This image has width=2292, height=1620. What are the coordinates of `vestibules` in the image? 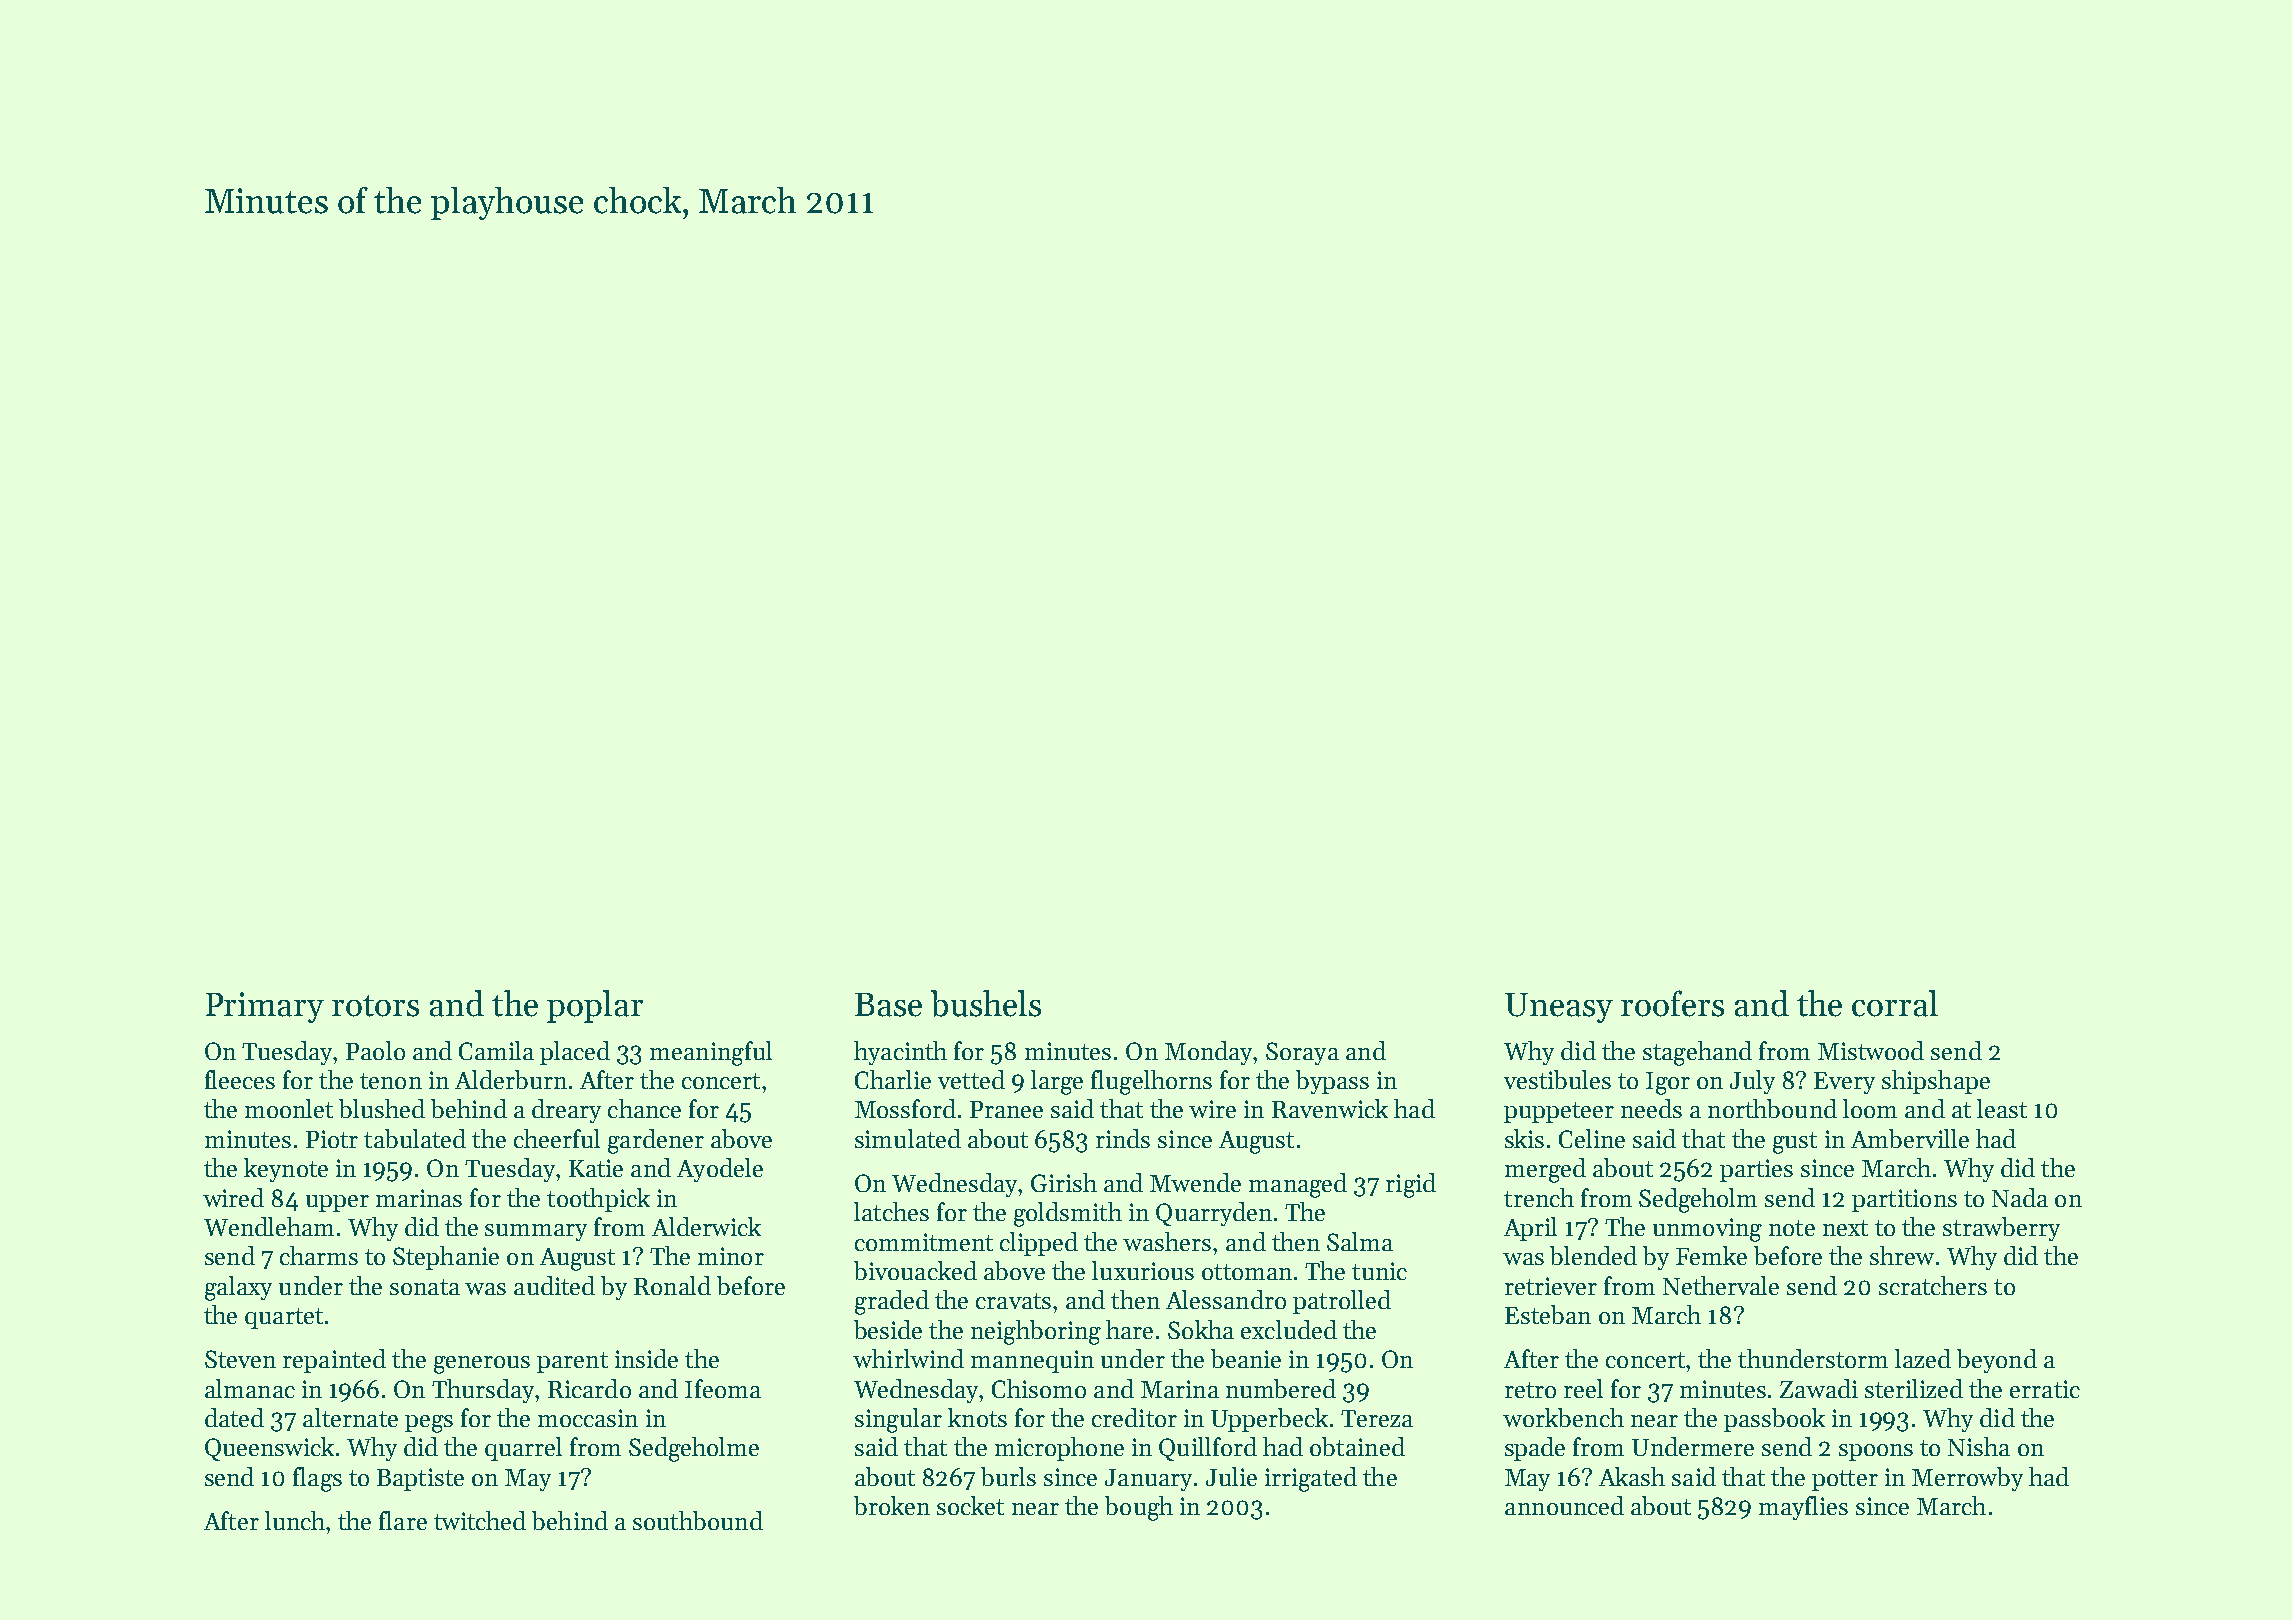 It's located at (1557, 1079).
